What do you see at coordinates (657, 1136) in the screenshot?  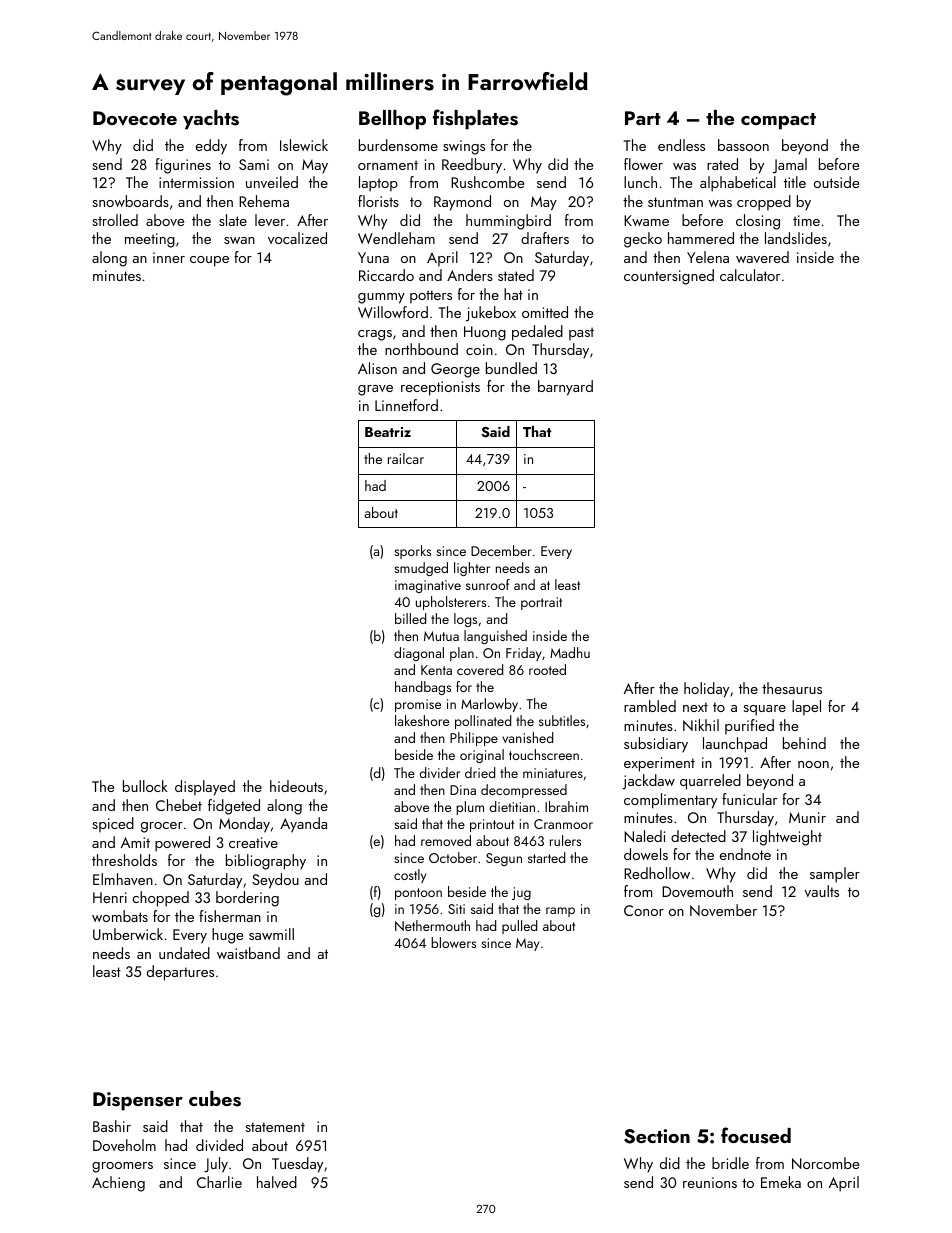 I see `Section` at bounding box center [657, 1136].
